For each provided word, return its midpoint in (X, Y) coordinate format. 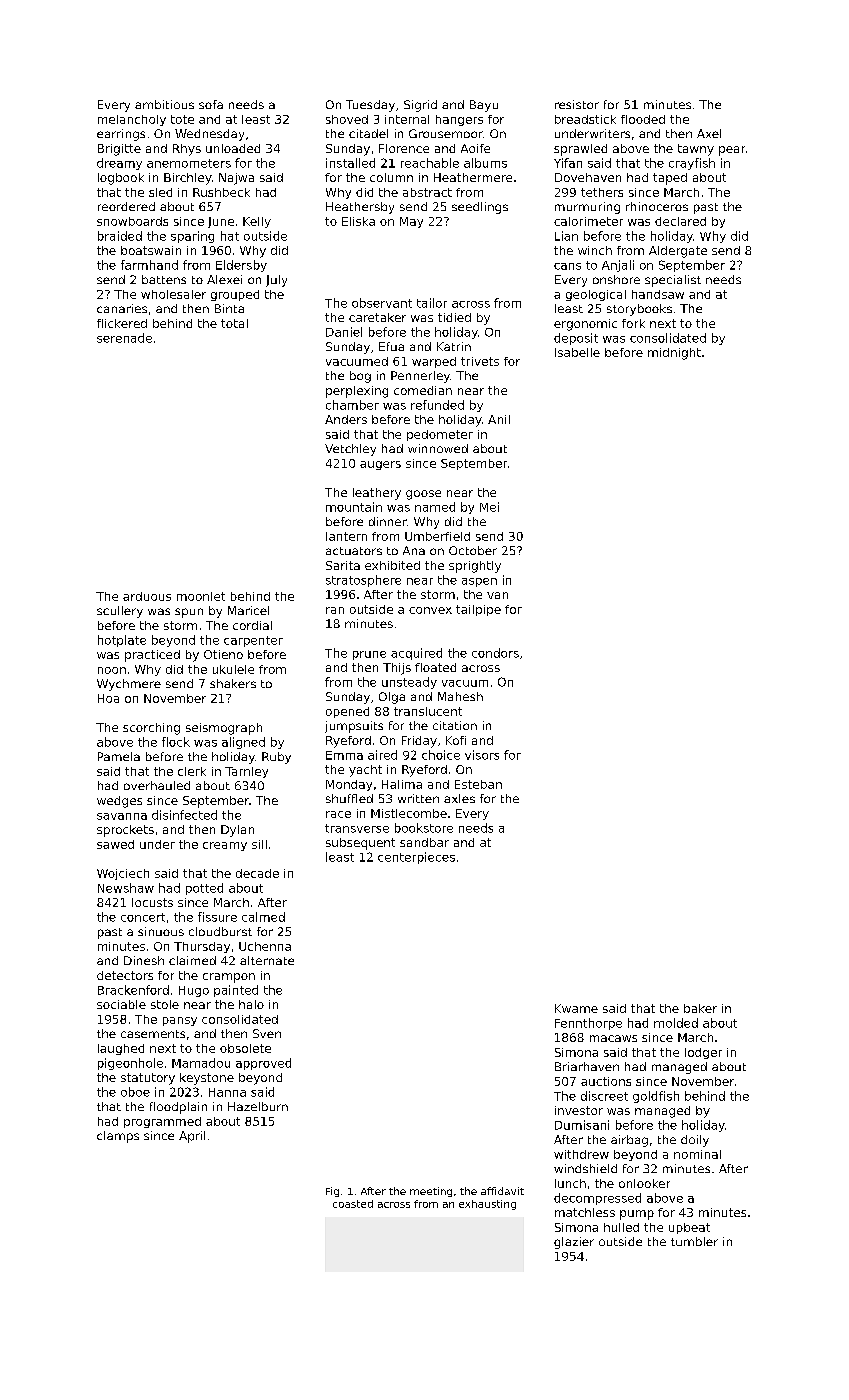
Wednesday (209, 135)
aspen (479, 582)
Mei (489, 507)
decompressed (597, 1199)
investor (579, 1110)
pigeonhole (130, 1064)
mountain (354, 507)
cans (567, 266)
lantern (346, 536)
